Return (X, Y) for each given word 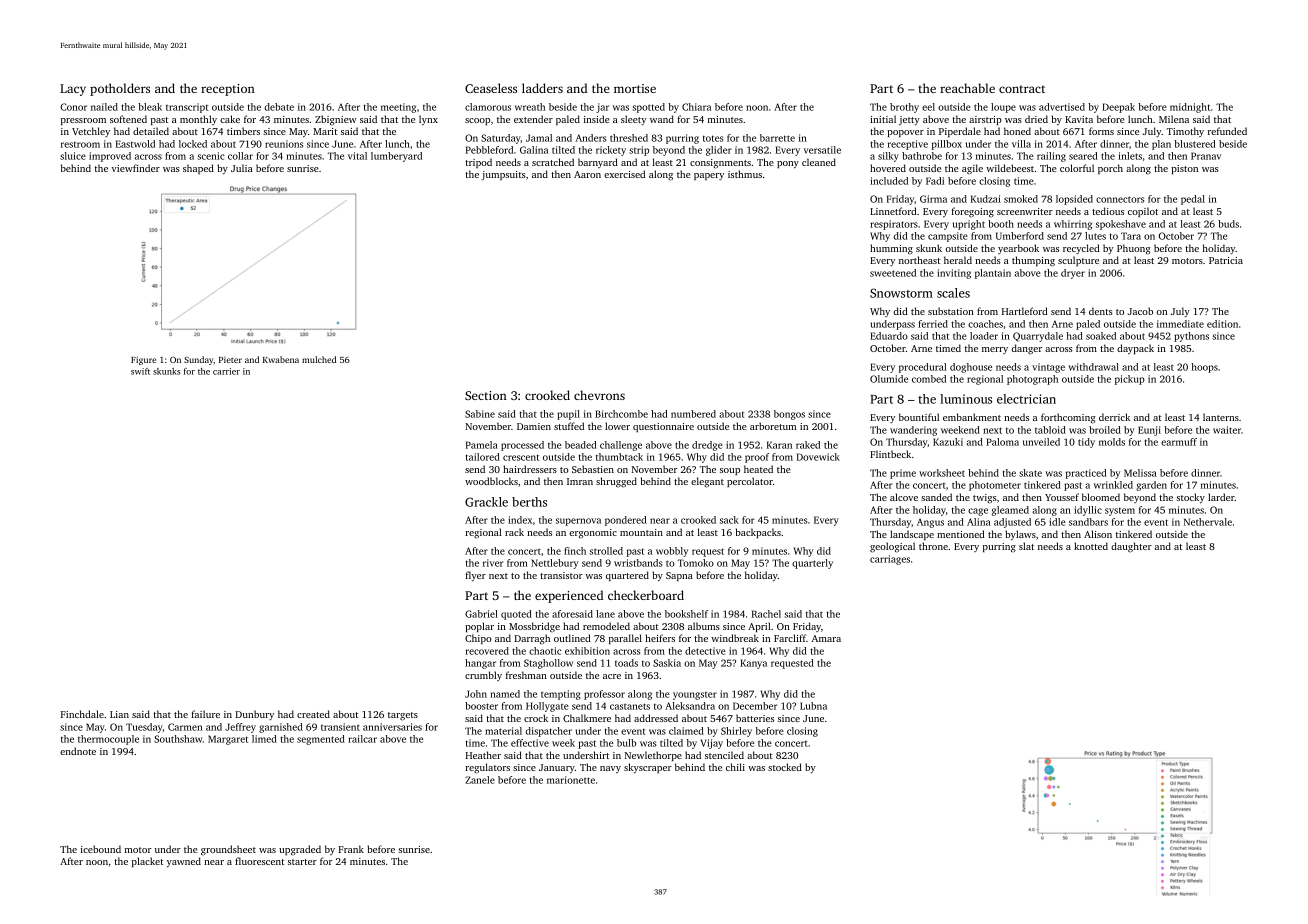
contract (1022, 89)
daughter (1131, 547)
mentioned (961, 534)
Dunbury (254, 715)
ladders (542, 88)
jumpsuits (503, 176)
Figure (143, 360)
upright (969, 225)
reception (228, 90)
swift (140, 371)
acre (612, 676)
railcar (362, 739)
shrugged (616, 482)
